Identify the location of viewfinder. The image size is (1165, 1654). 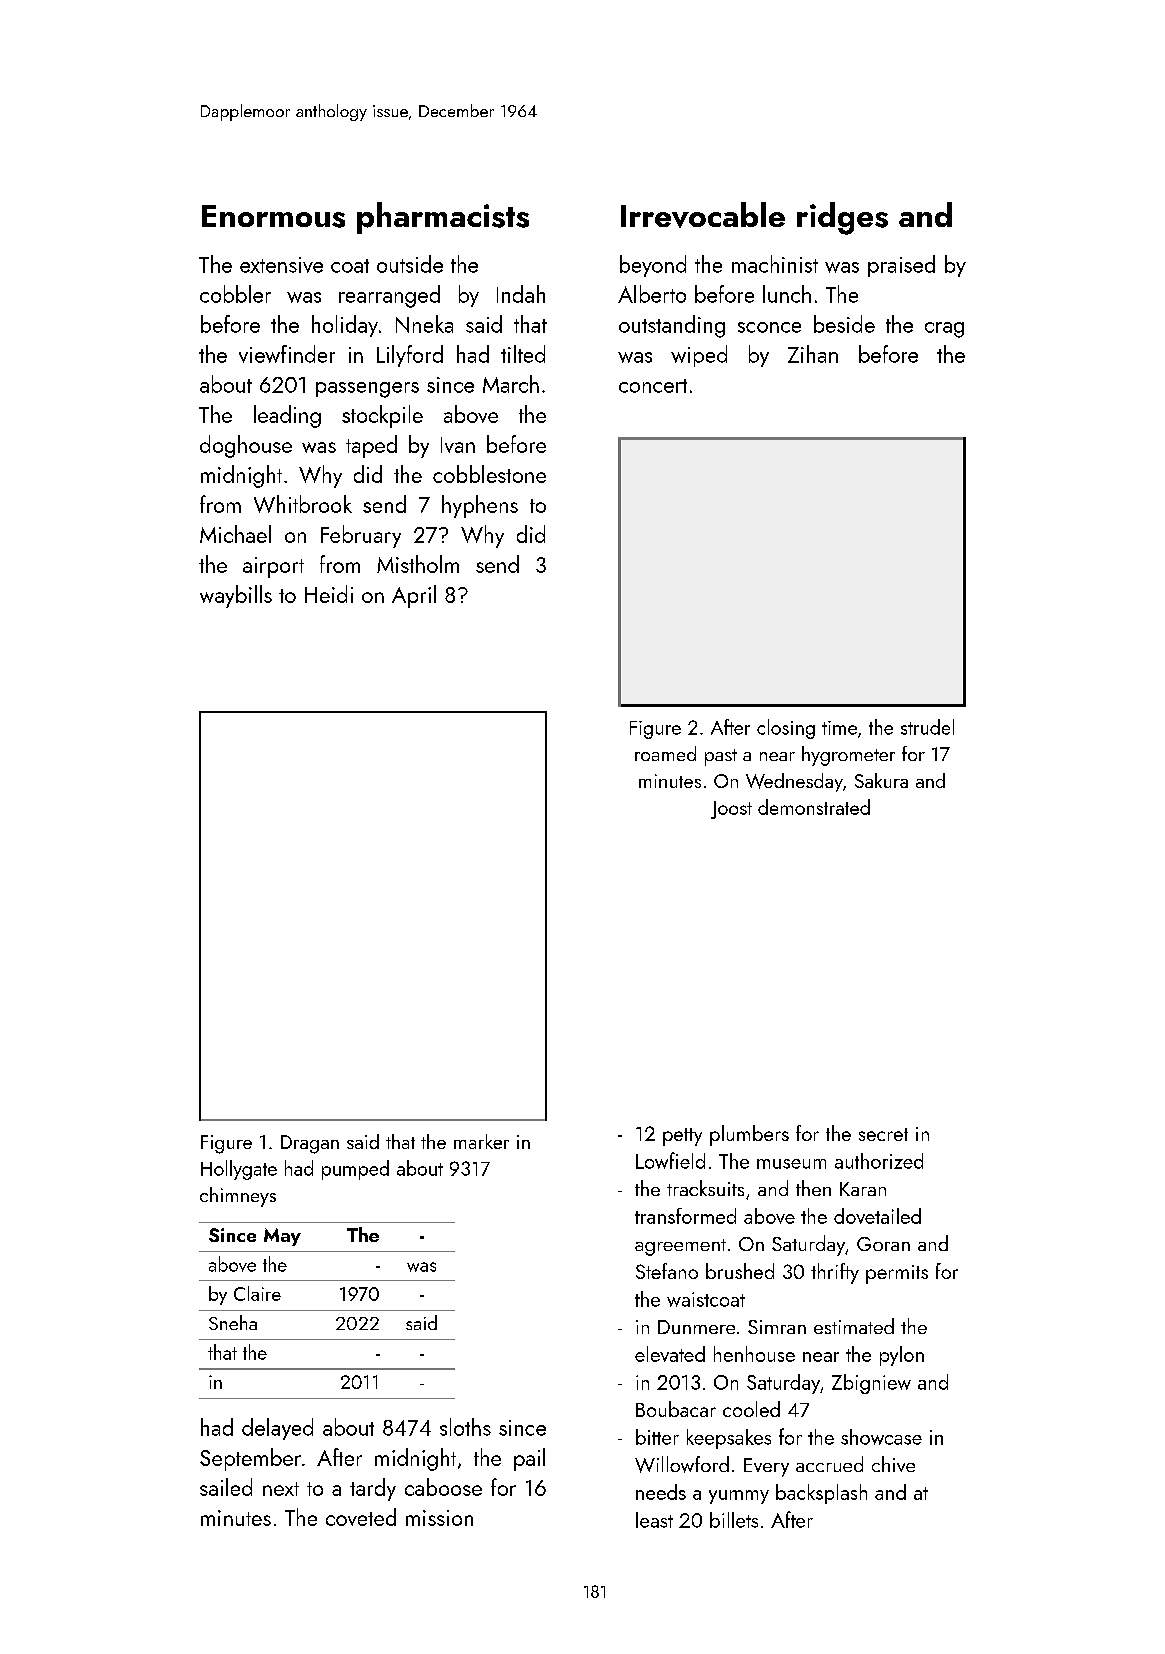
(287, 354).
